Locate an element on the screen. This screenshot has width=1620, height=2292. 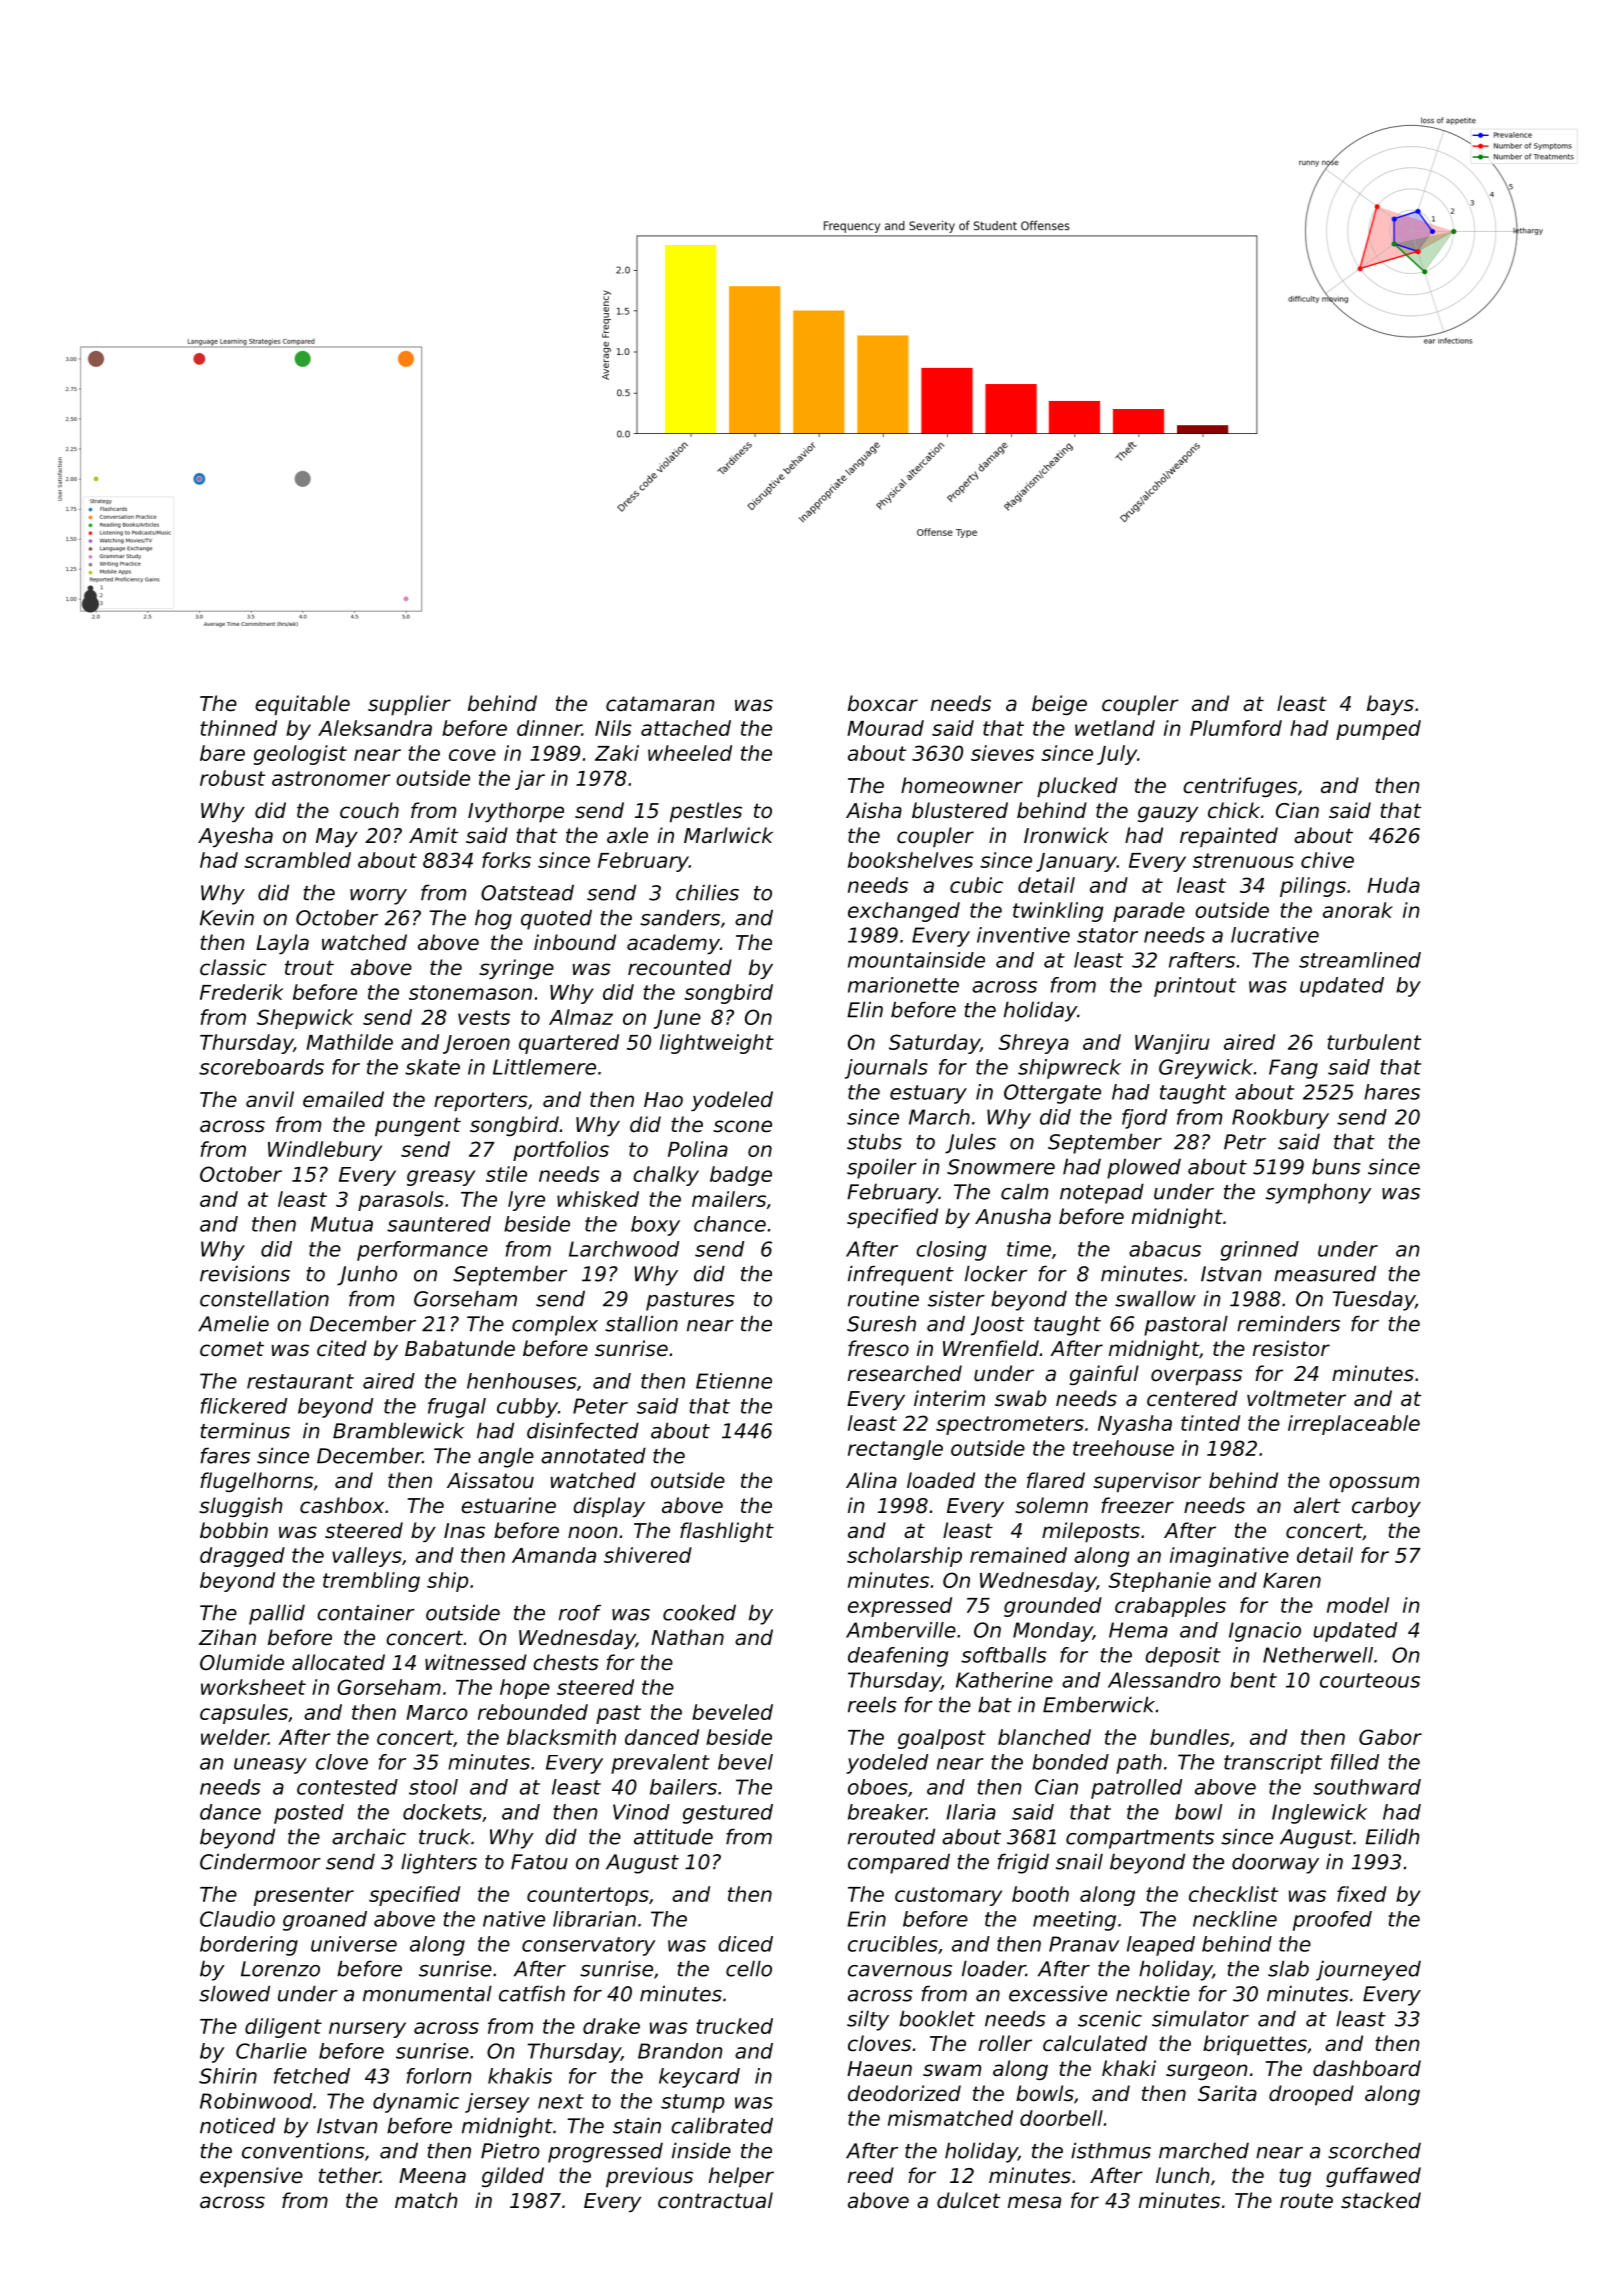
capsules is located at coordinates (244, 1714).
